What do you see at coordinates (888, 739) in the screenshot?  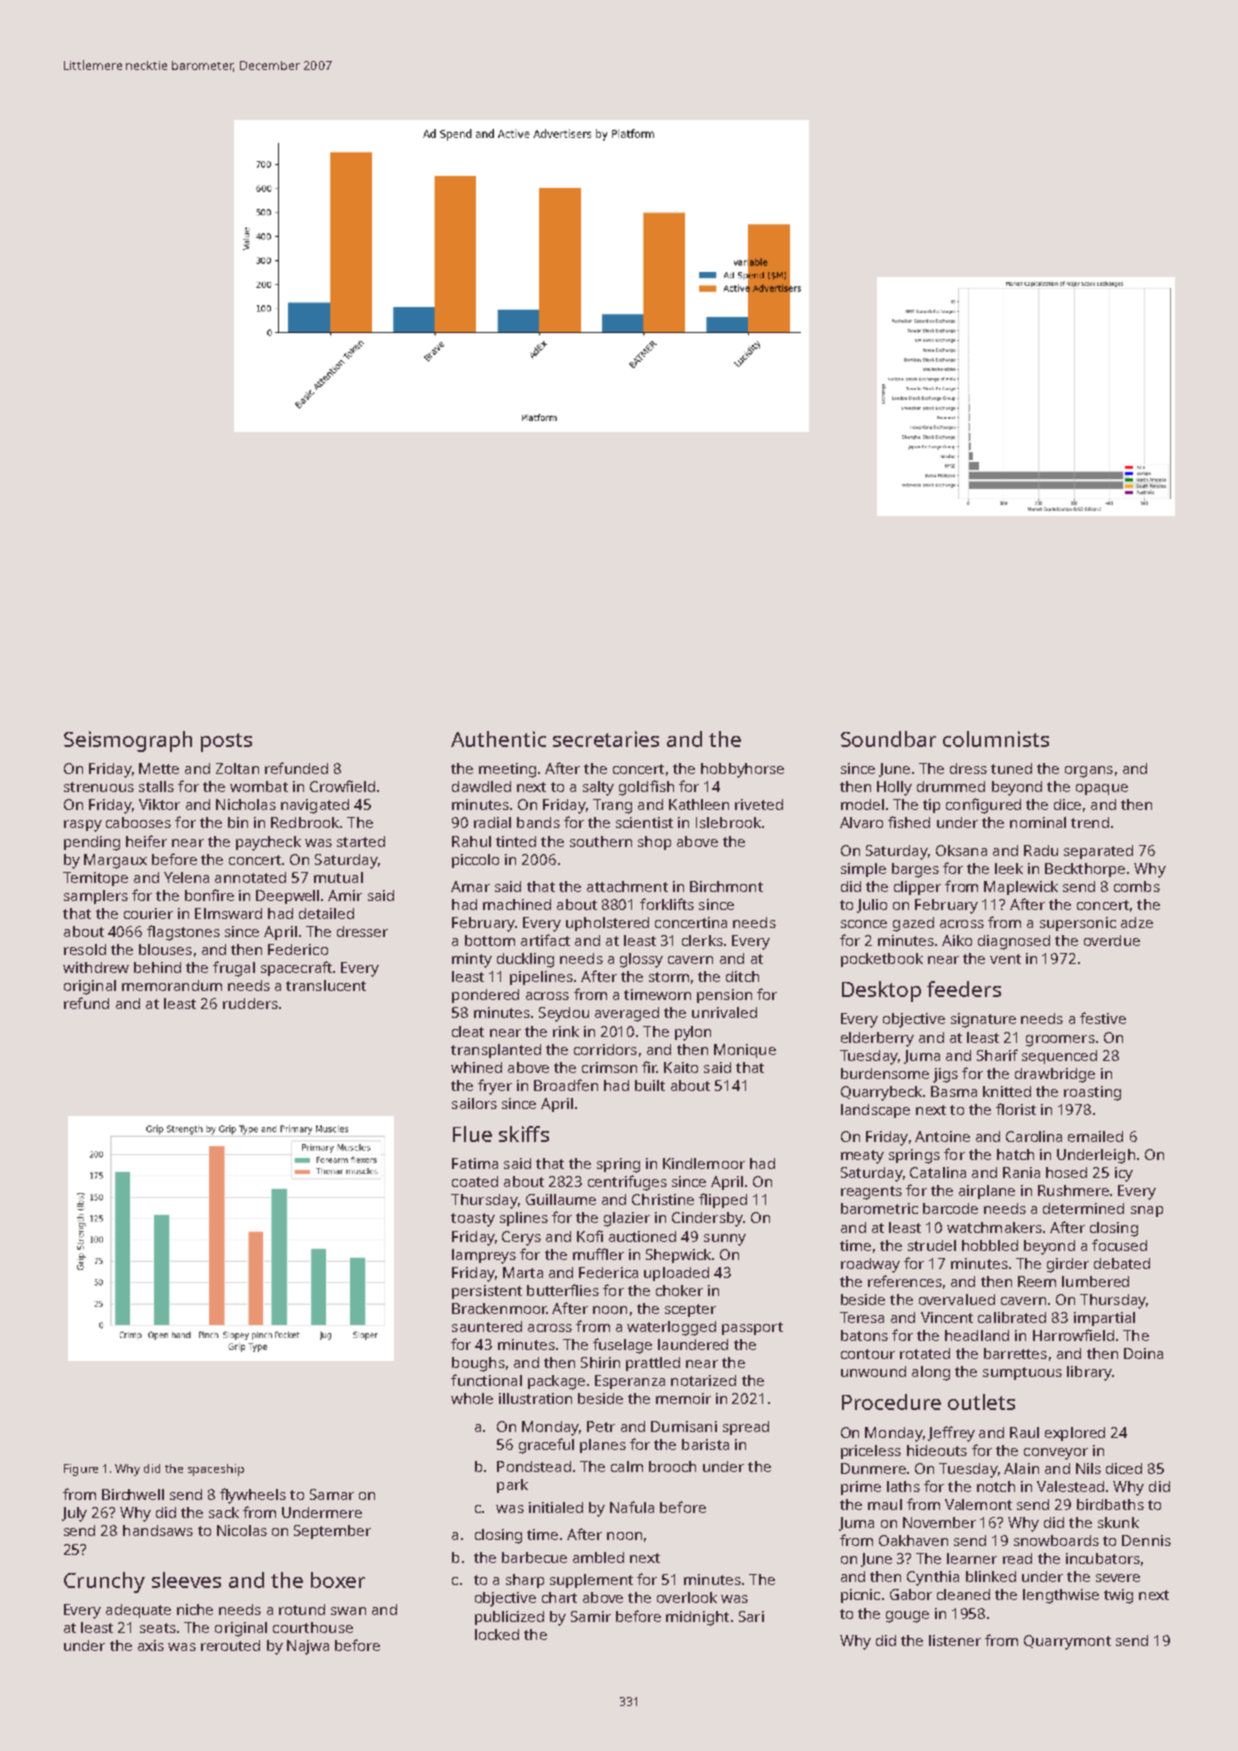 I see `Soundbar` at bounding box center [888, 739].
